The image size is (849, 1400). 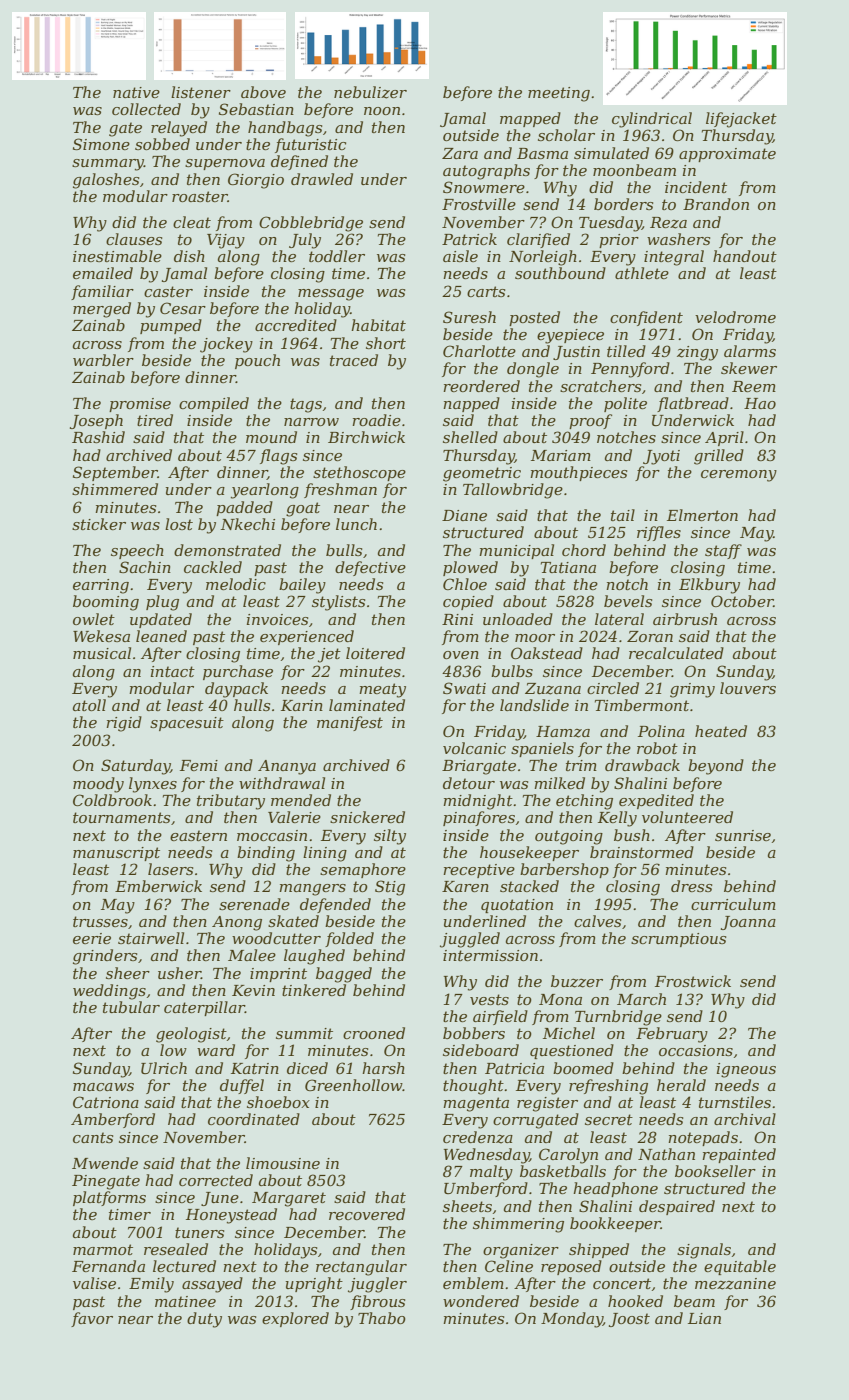 I want to click on favor, so click(x=92, y=1319).
